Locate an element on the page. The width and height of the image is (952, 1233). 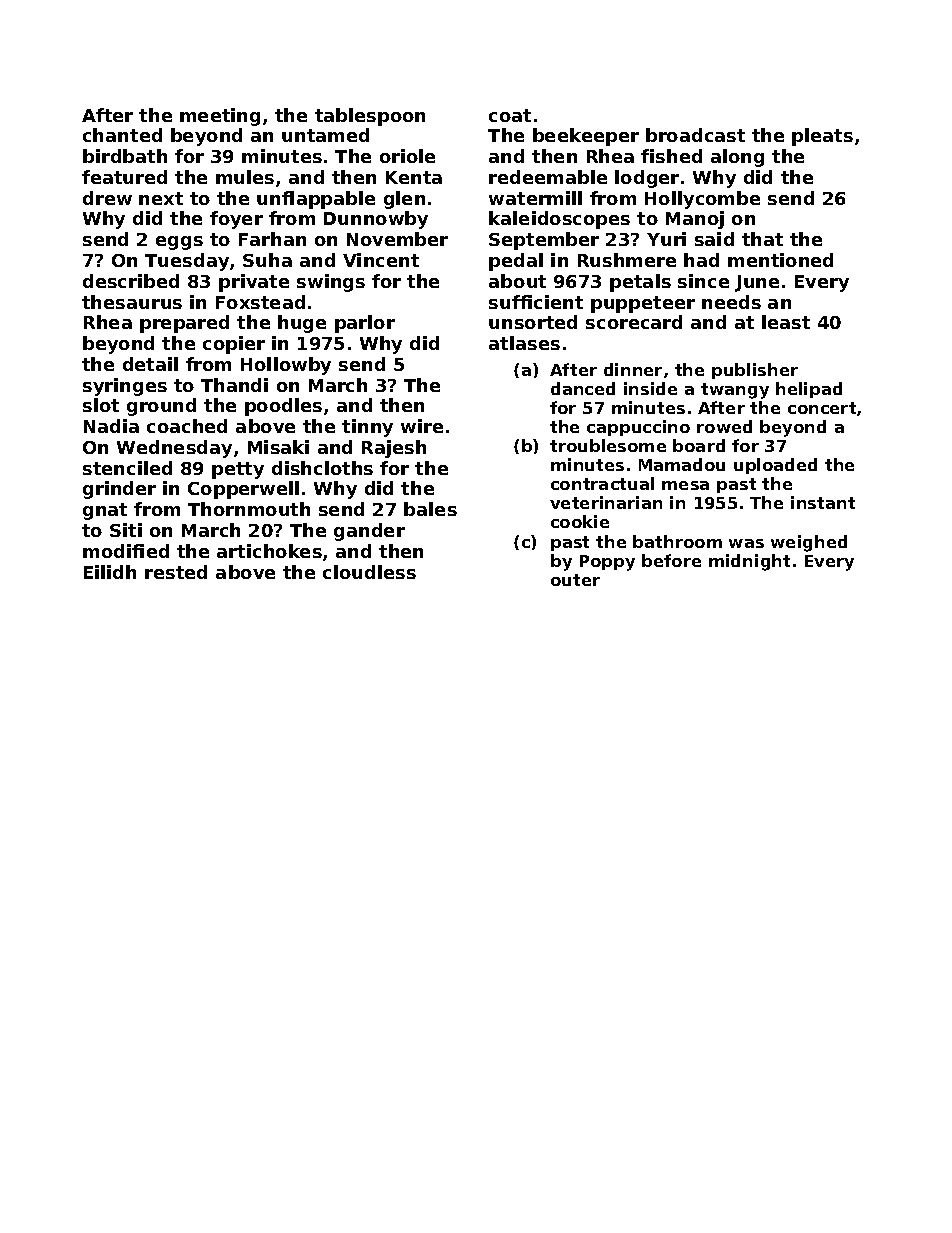
midnight is located at coordinates (749, 562).
